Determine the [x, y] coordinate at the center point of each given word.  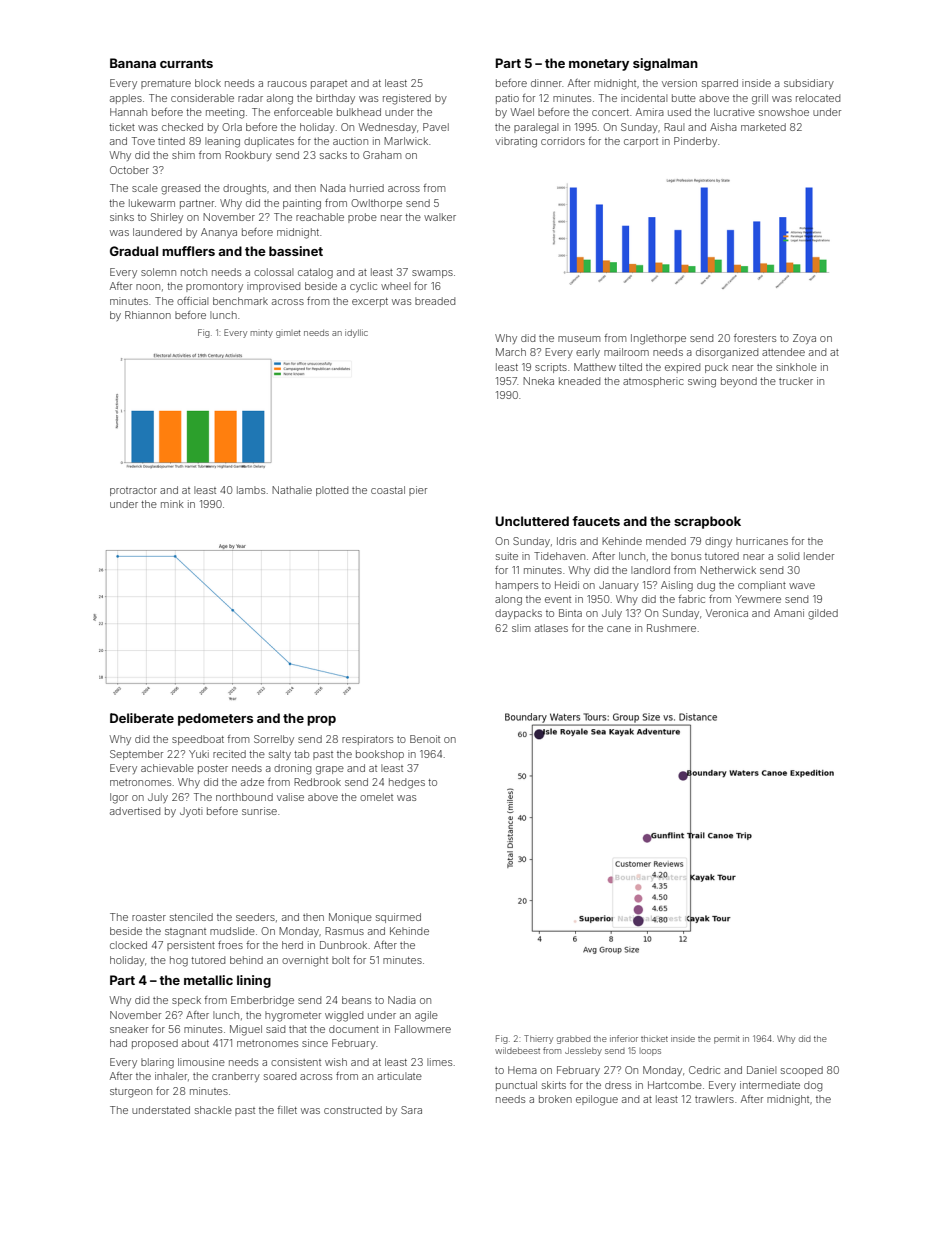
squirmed [398, 918]
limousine [201, 1062]
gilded [823, 614]
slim [521, 628]
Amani [789, 613]
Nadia [402, 1000]
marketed [763, 127]
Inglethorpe [658, 339]
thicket [654, 1039]
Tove [143, 141]
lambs [251, 490]
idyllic [356, 333]
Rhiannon [148, 315]
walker [440, 217]
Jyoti [191, 812]
